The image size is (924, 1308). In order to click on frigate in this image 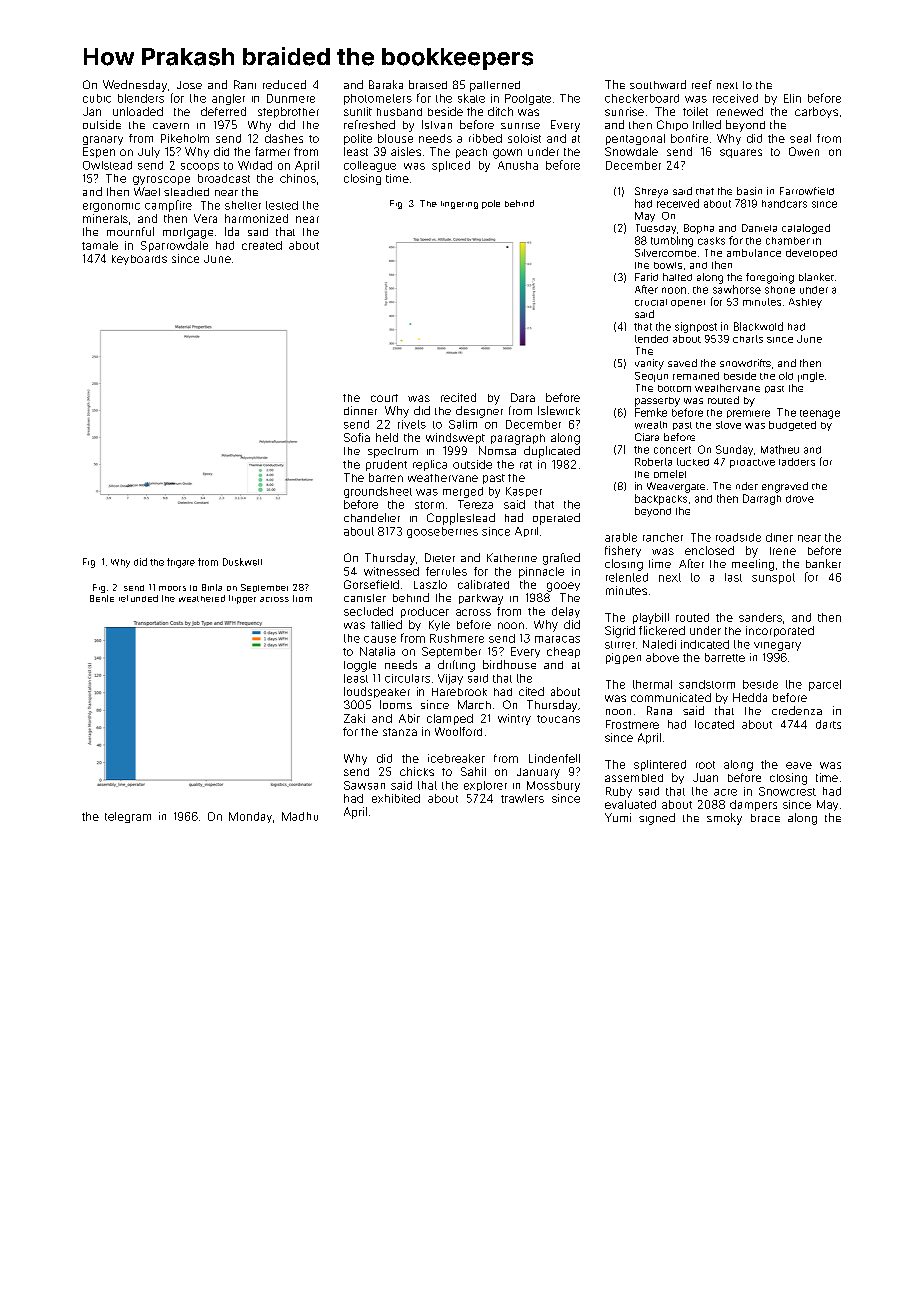, I will do `click(181, 563)`.
